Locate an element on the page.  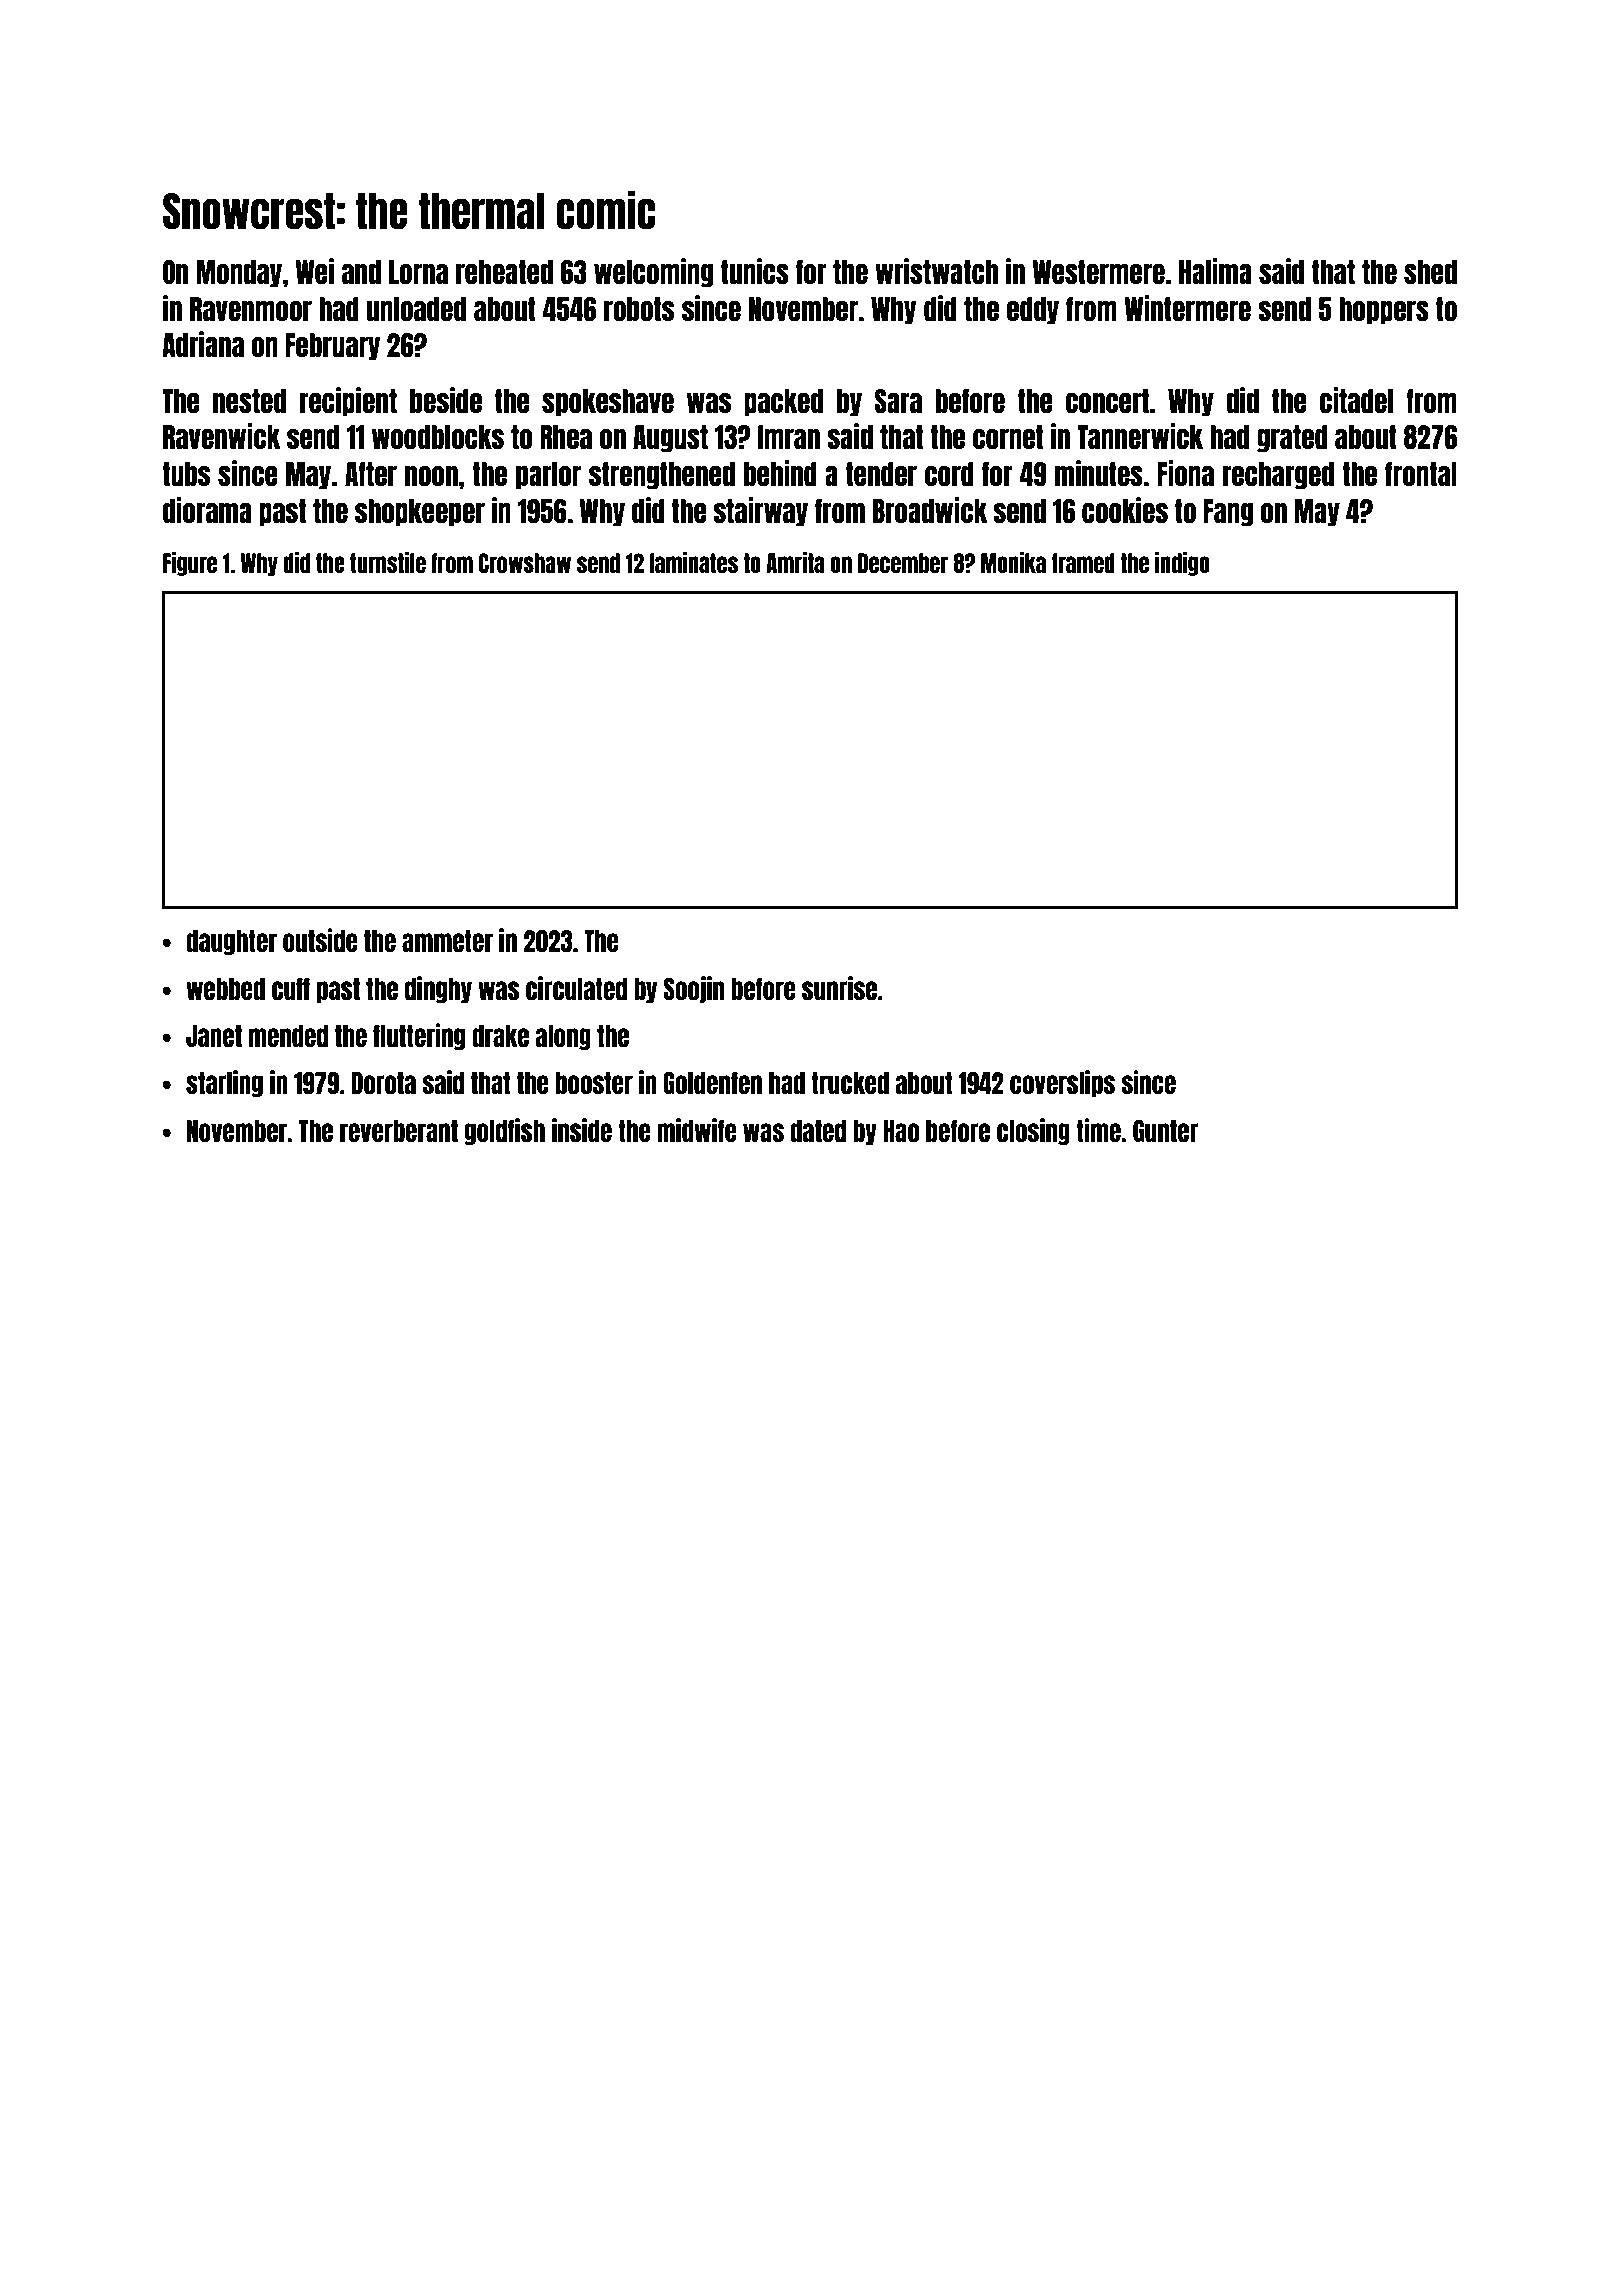
reverberant is located at coordinates (399, 1131).
